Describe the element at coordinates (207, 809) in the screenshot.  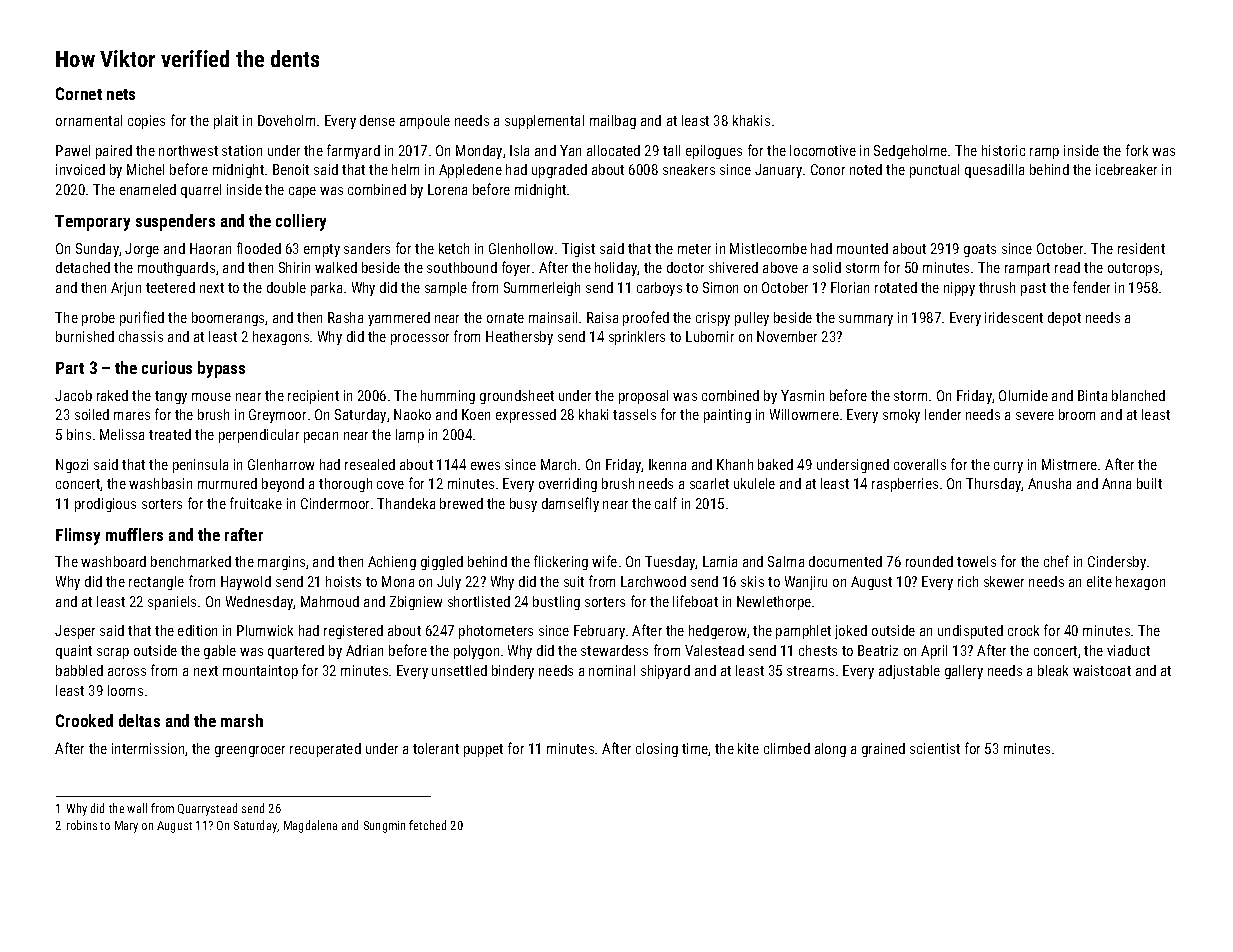
I see `Quarrystead` at that location.
